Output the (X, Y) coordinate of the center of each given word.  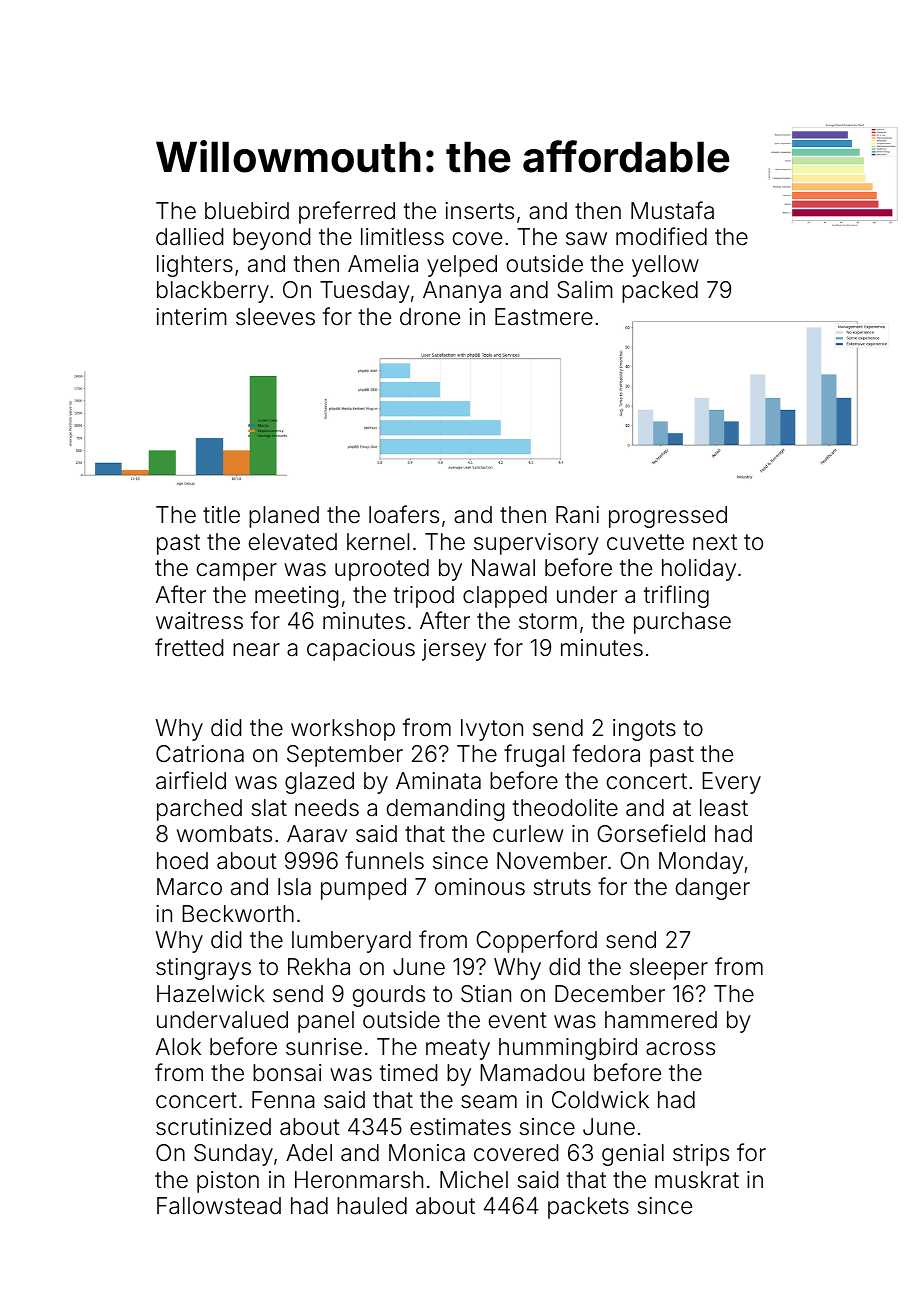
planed (284, 517)
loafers (404, 514)
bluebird (247, 211)
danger (713, 889)
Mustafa (672, 210)
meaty (458, 1049)
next (715, 542)
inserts (480, 211)
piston (228, 1182)
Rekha (319, 967)
